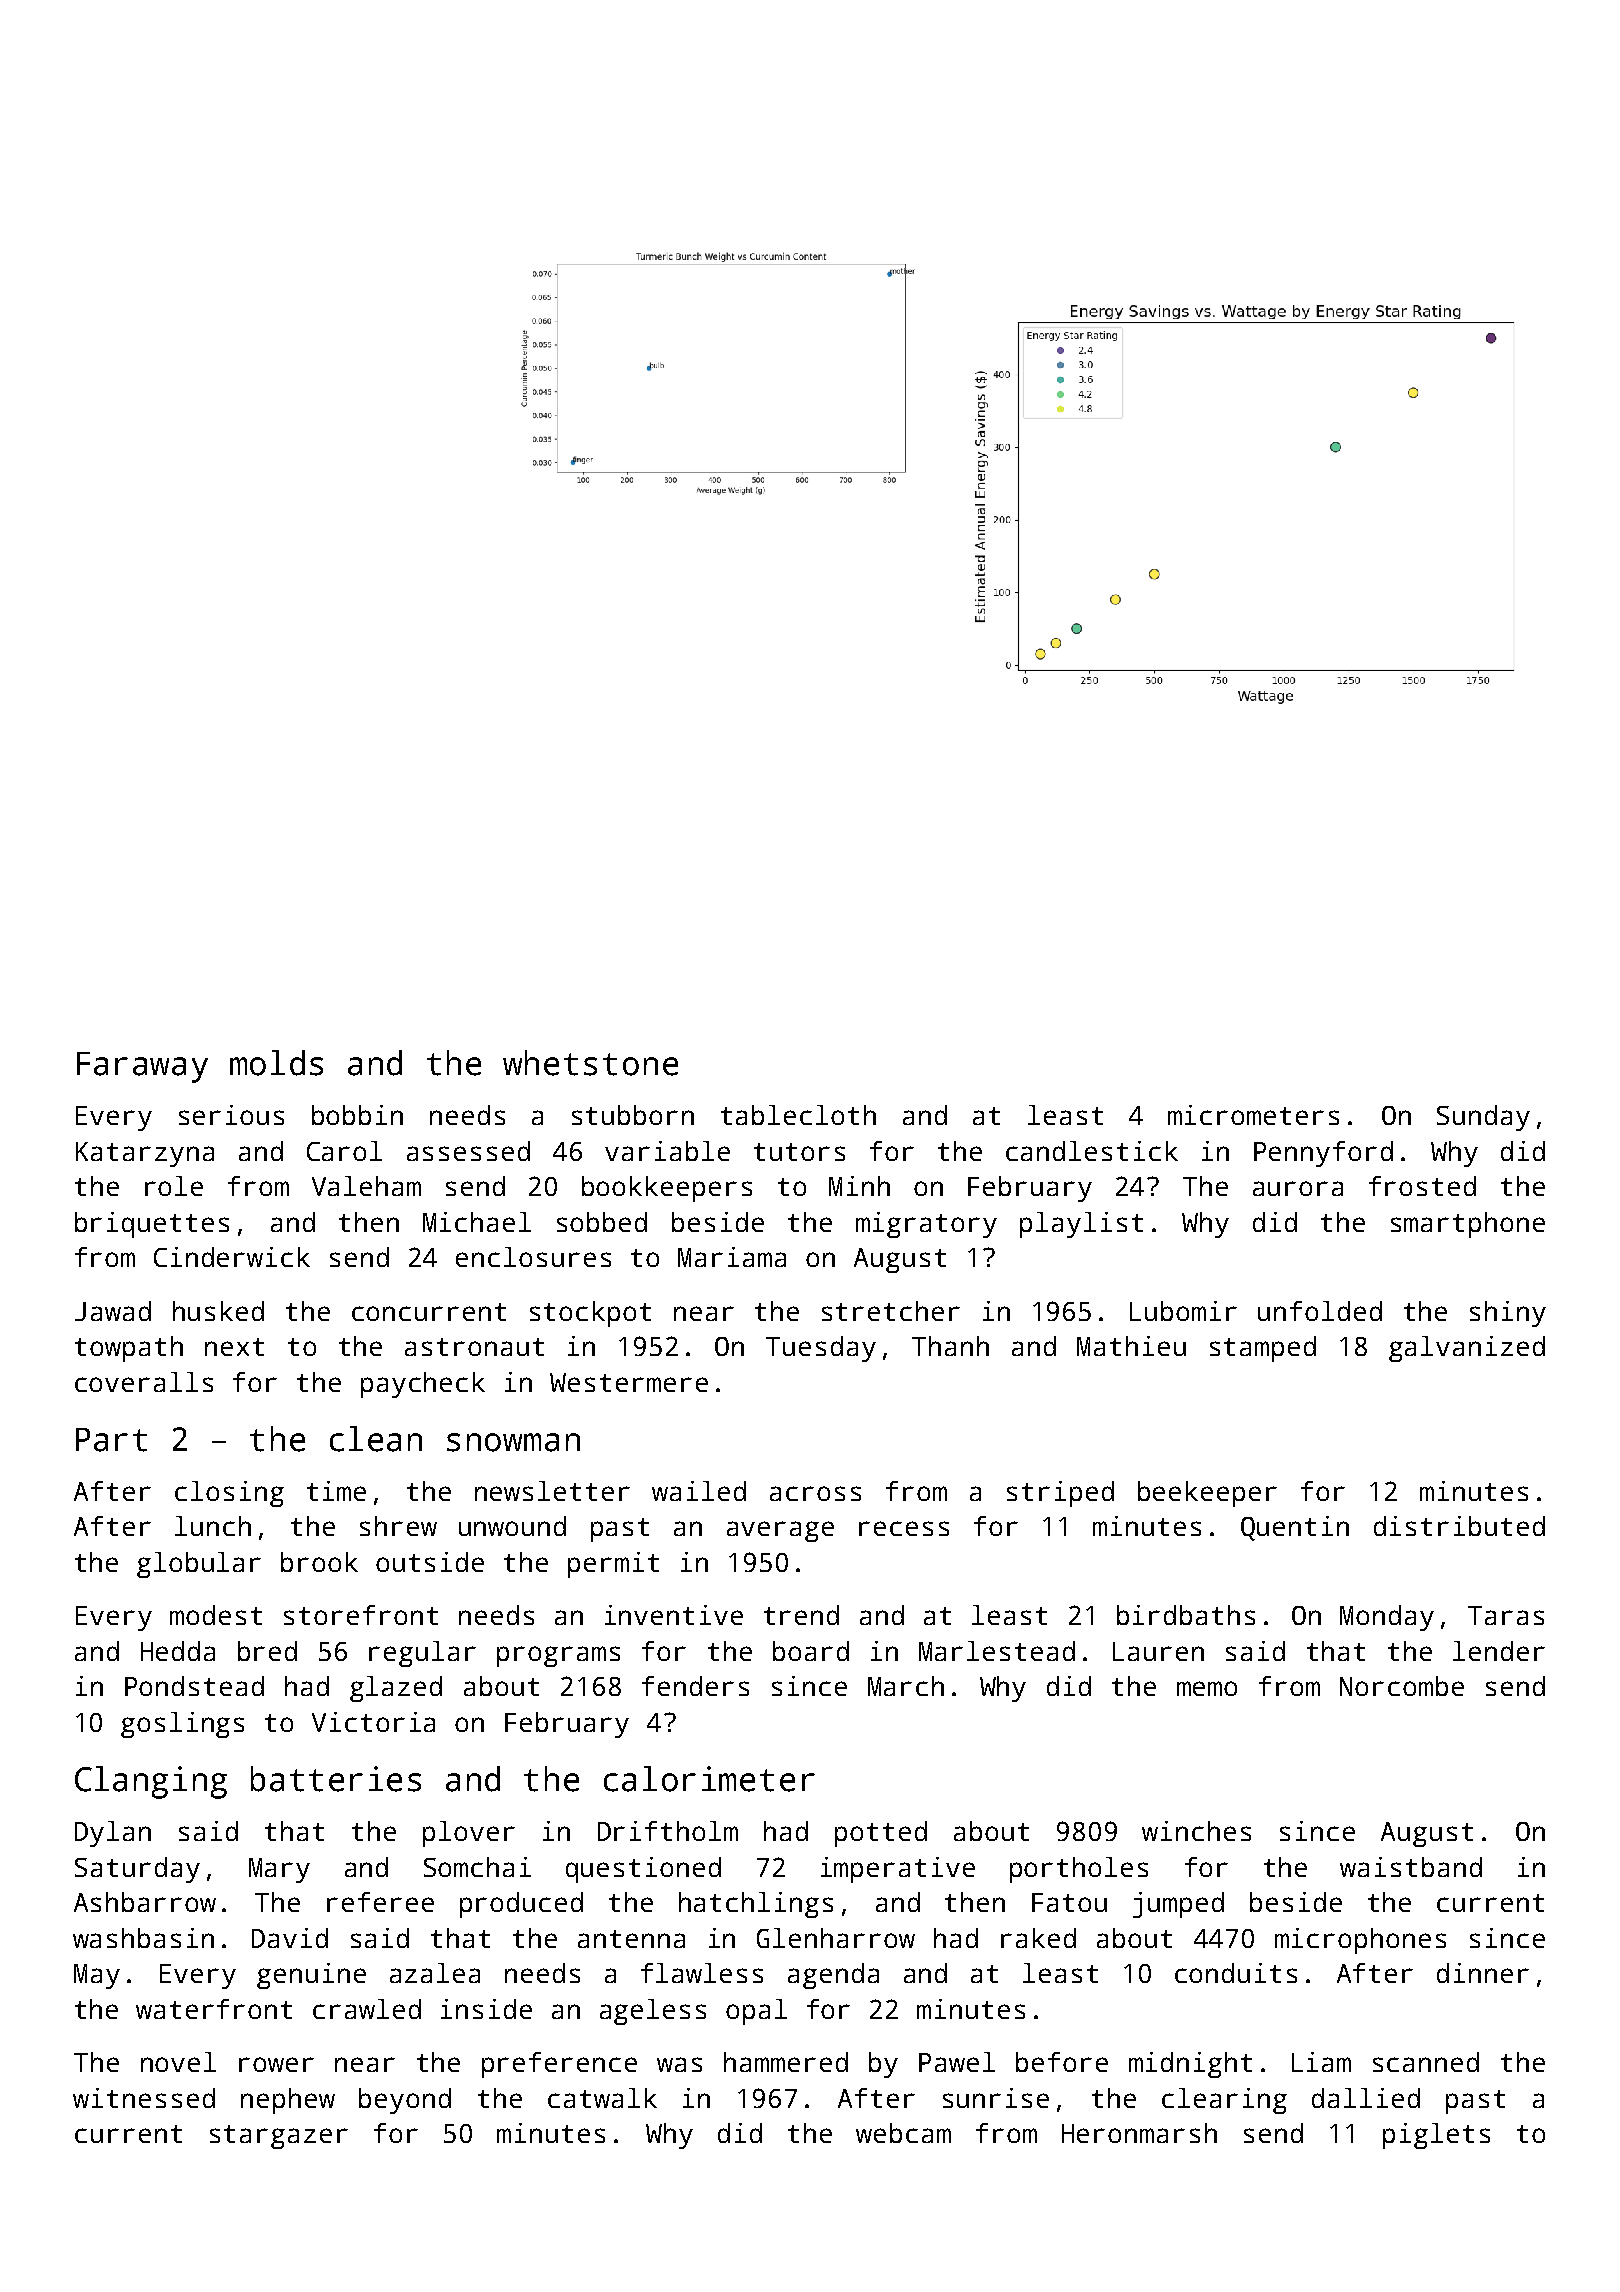  What do you see at coordinates (1139, 2133) in the image?
I see `Heronmarsh` at bounding box center [1139, 2133].
